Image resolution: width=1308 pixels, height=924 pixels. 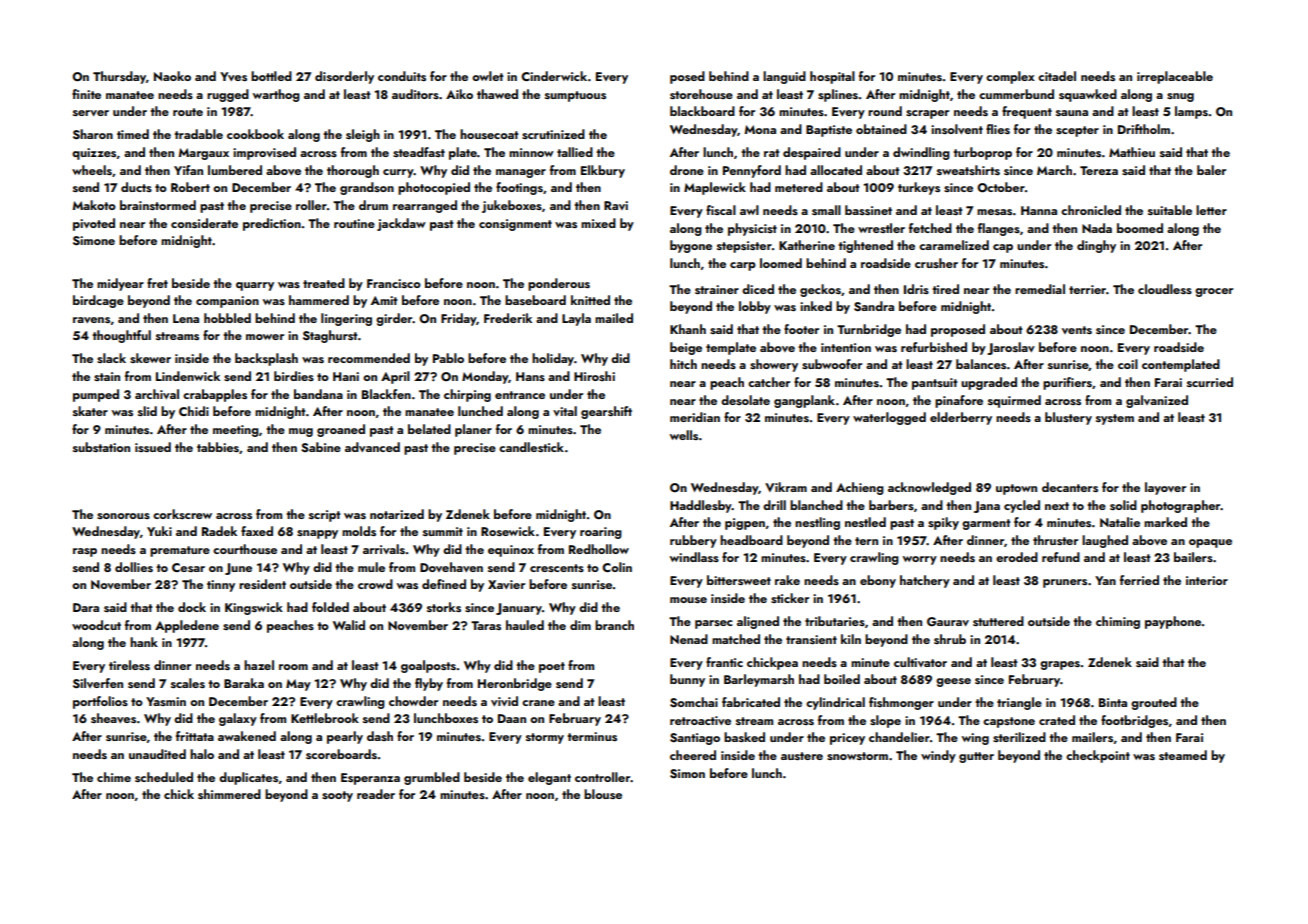 What do you see at coordinates (298, 685) in the screenshot?
I see `May` at bounding box center [298, 685].
